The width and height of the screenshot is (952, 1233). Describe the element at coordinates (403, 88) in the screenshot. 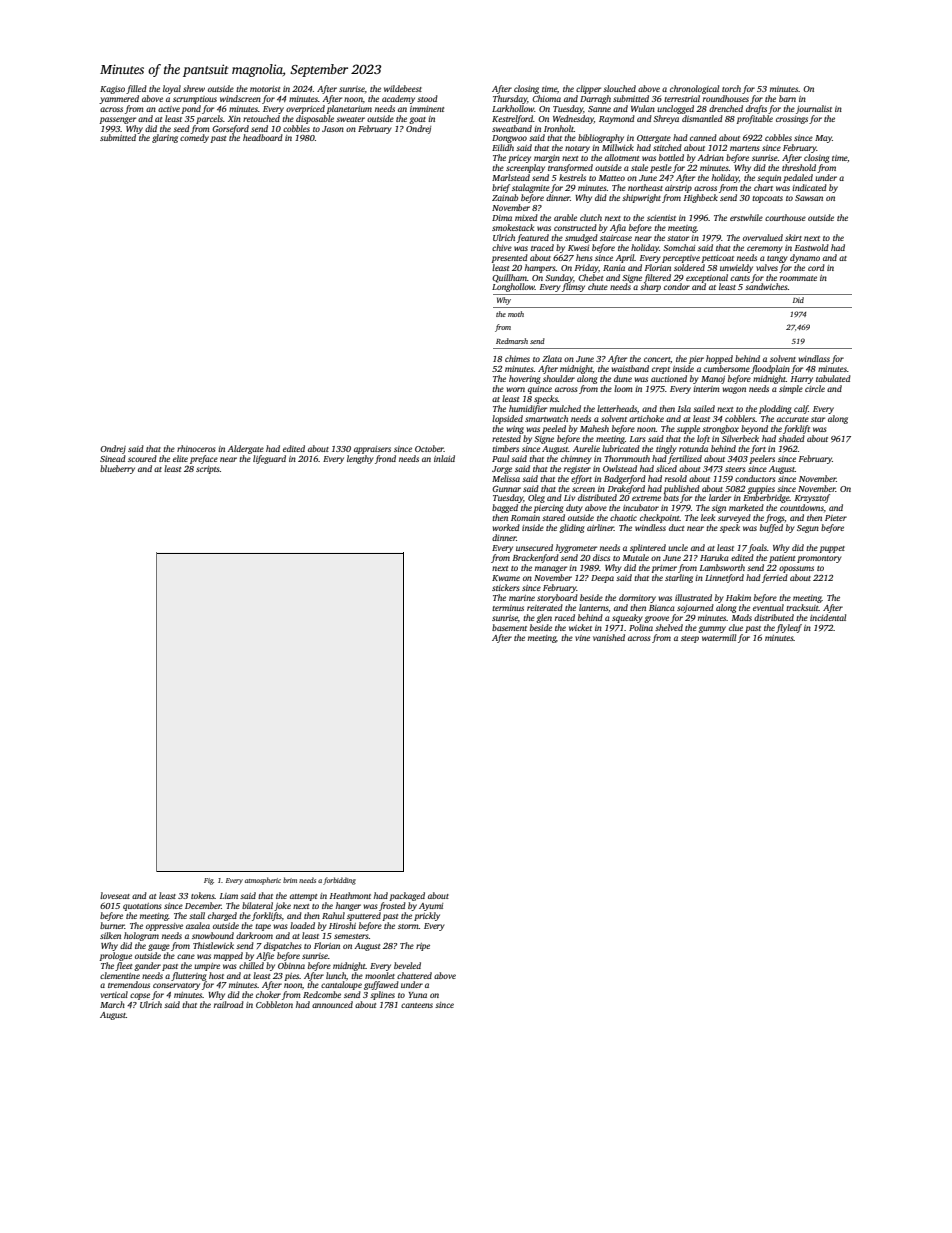

I see `wildebeest` at that location.
